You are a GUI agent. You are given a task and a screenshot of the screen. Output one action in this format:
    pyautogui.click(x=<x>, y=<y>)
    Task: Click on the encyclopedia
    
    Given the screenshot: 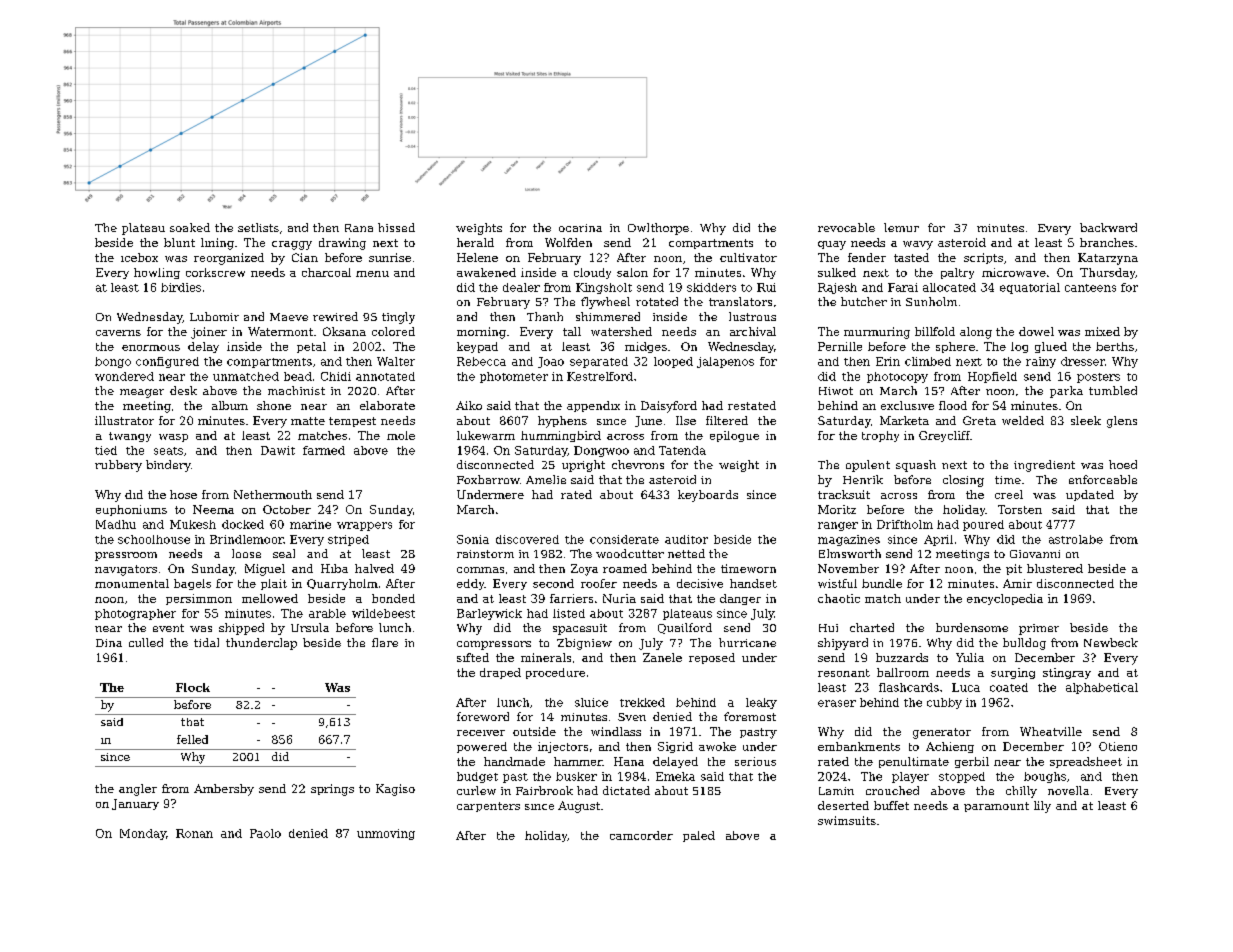 What is the action you would take?
    pyautogui.click(x=1005, y=599)
